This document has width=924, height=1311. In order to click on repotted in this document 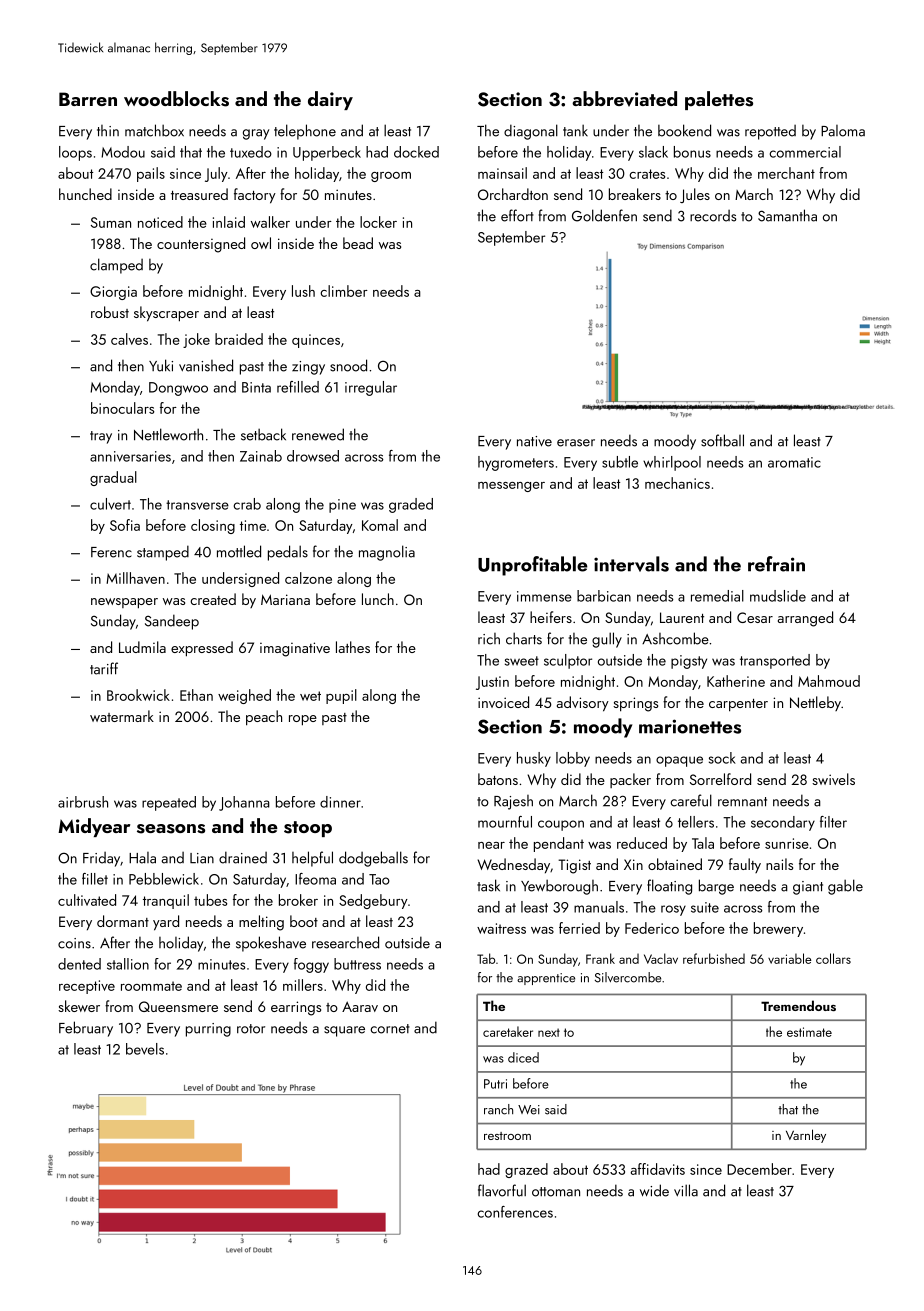, I will do `click(770, 132)`.
